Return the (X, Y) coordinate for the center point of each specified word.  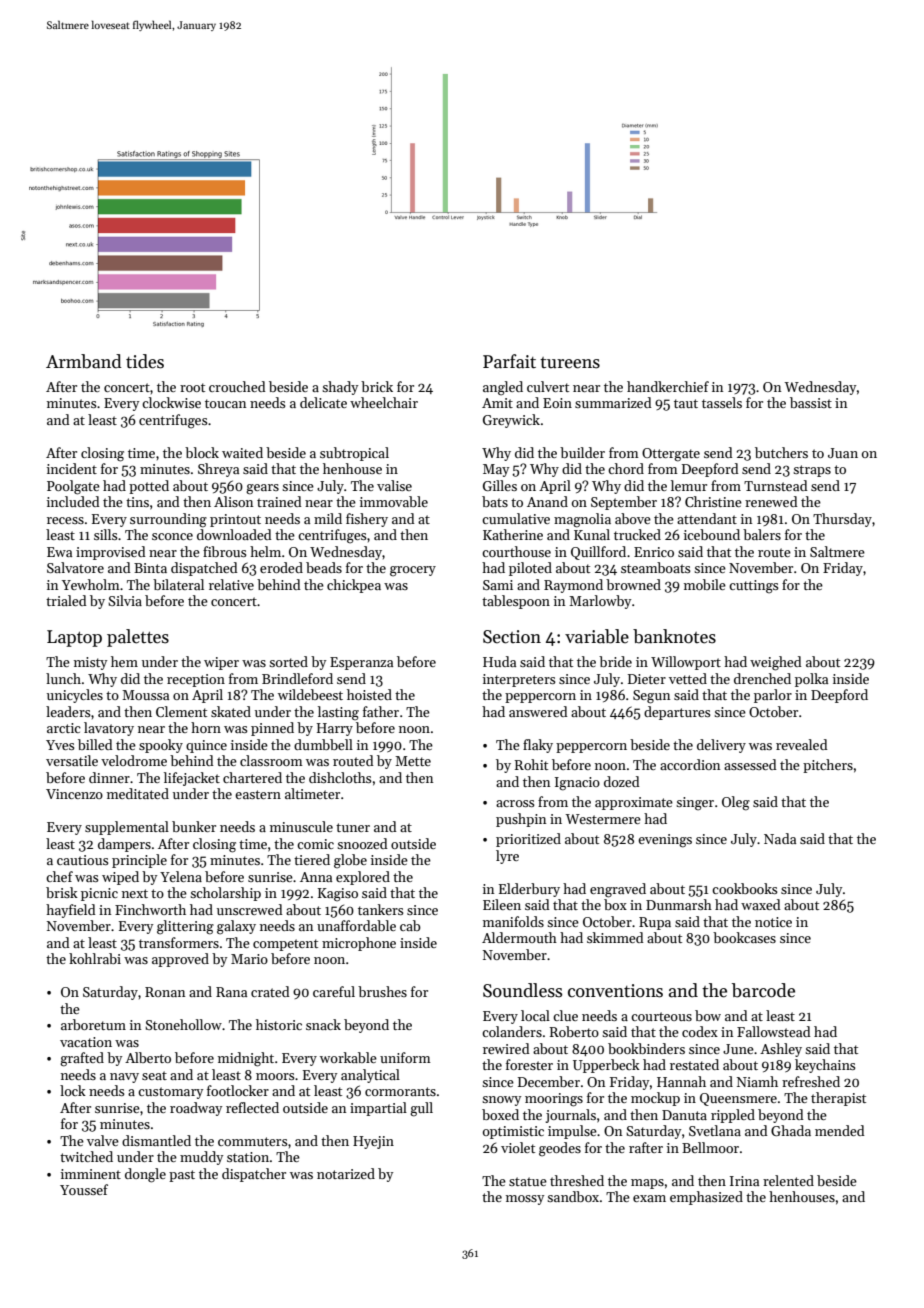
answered (538, 711)
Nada (780, 838)
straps (812, 471)
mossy (525, 1200)
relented (788, 1180)
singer (695, 804)
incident (72, 468)
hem (124, 661)
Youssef (84, 1189)
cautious (83, 860)
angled (503, 388)
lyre (507, 857)
